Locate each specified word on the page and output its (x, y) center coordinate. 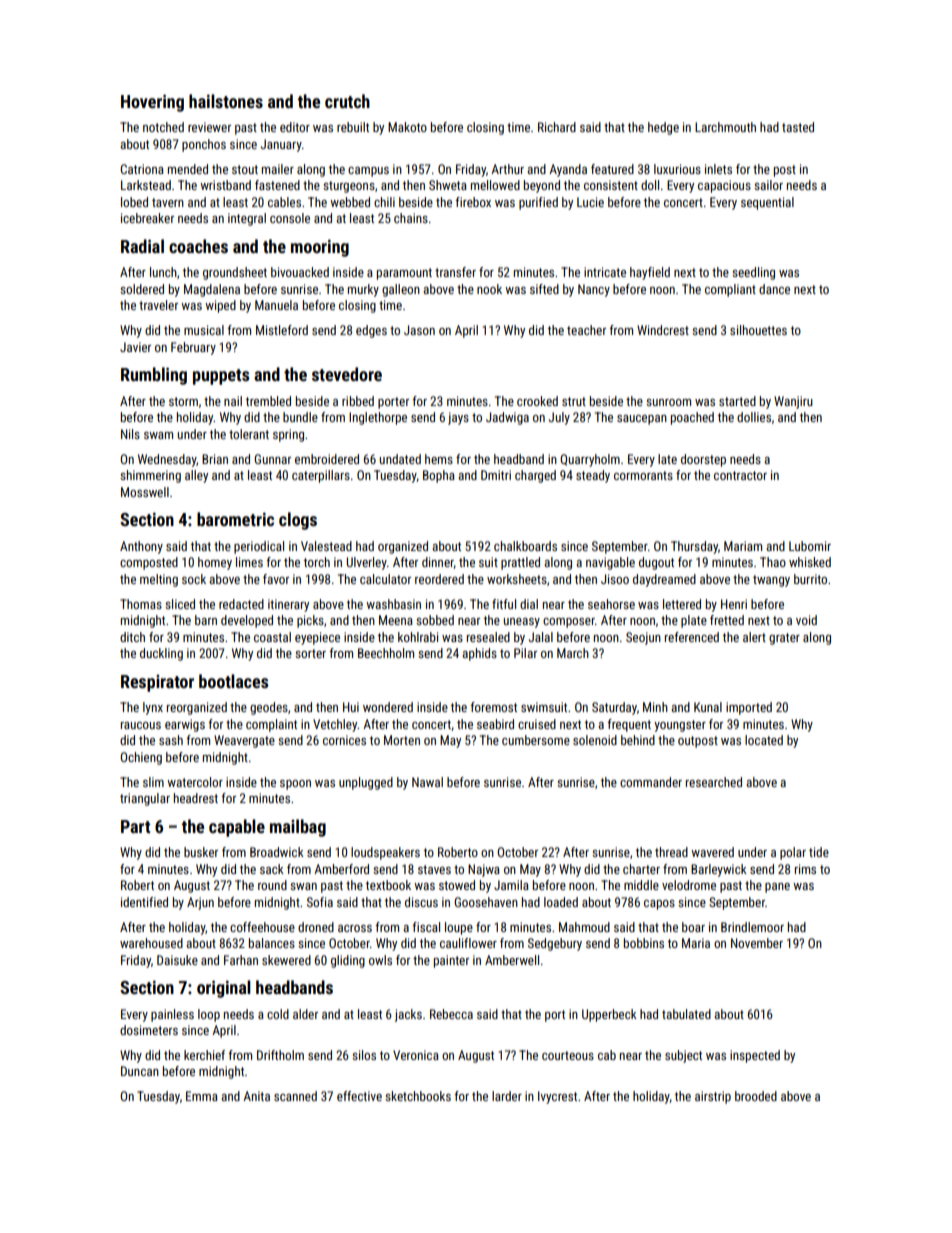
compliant (730, 290)
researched (714, 782)
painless (172, 1015)
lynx (153, 708)
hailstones (226, 101)
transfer (455, 272)
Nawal (427, 782)
